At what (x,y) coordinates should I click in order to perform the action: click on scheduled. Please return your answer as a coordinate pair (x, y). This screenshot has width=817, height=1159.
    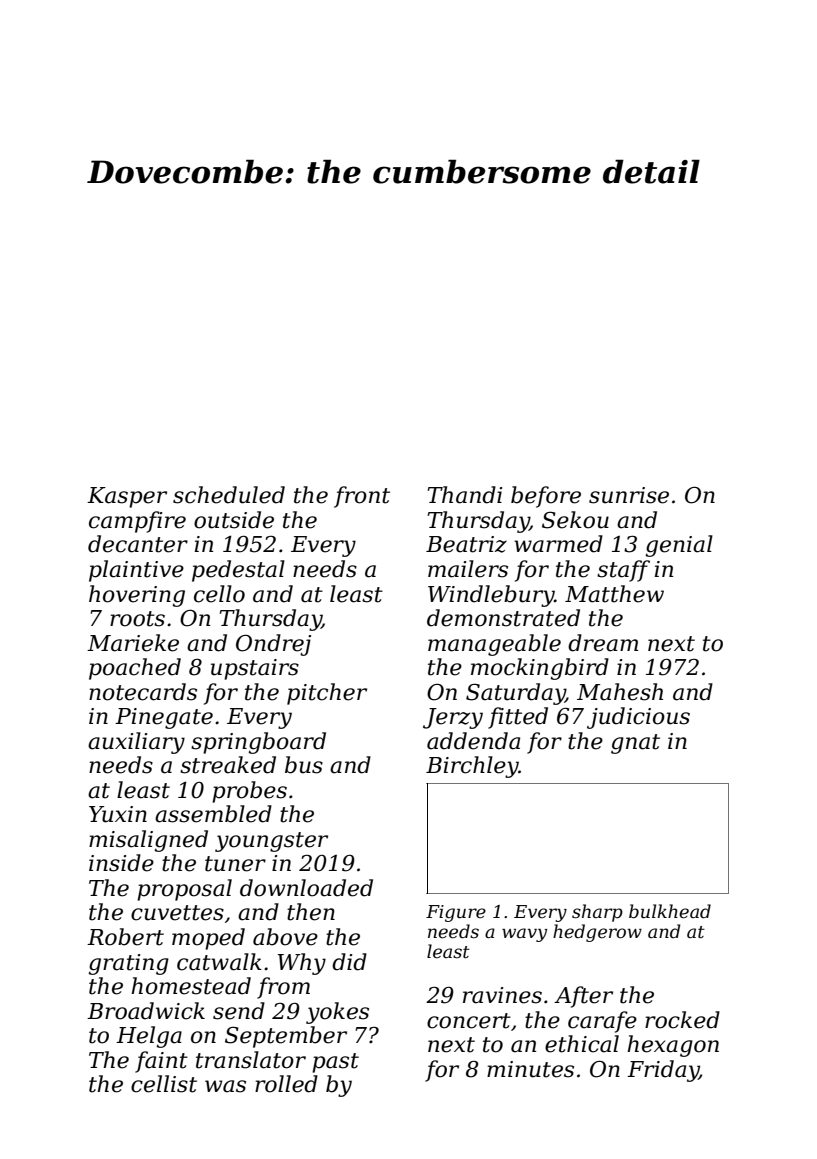
    Looking at the image, I should click on (229, 495).
